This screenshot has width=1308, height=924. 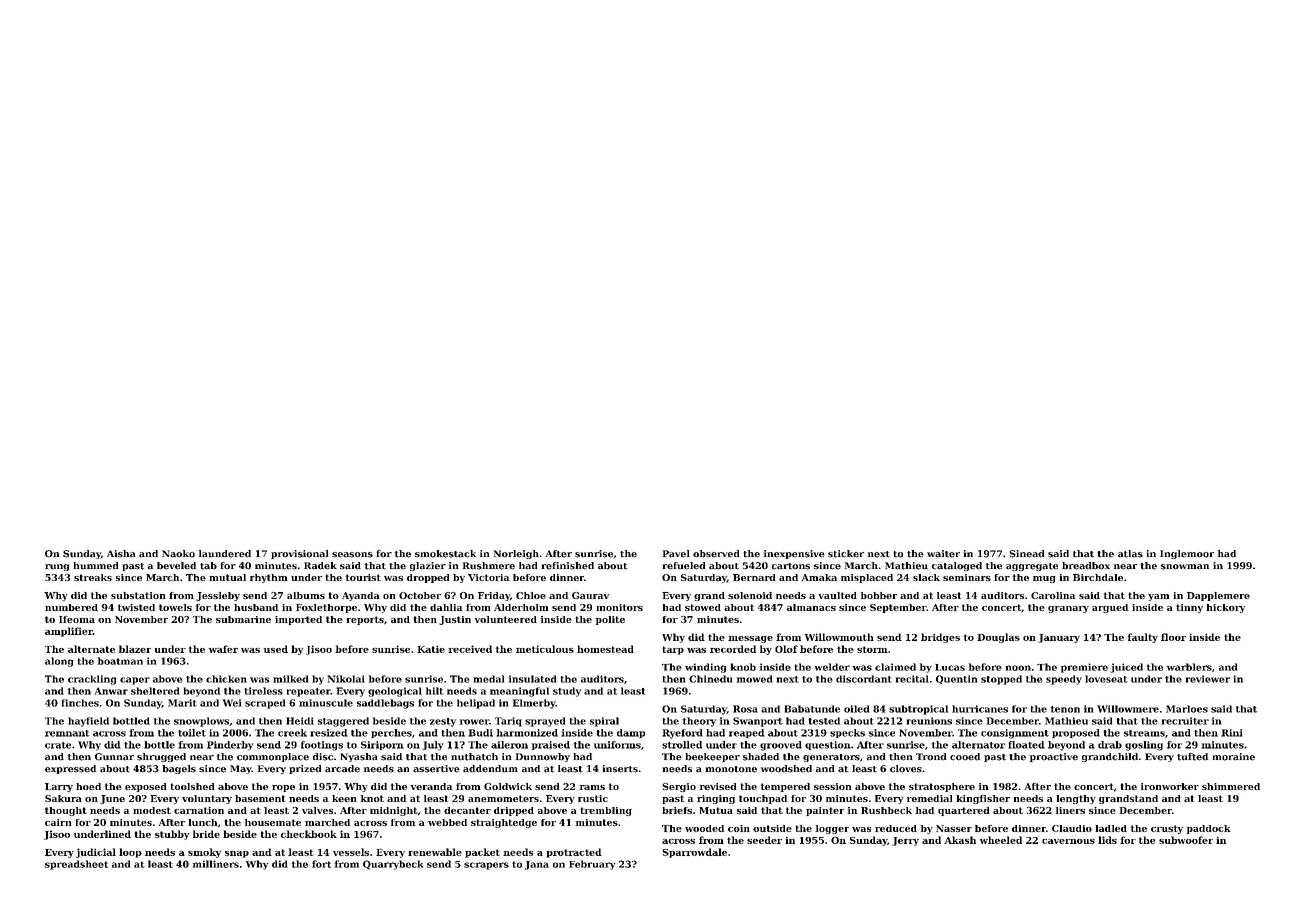 I want to click on cooed, so click(x=965, y=757).
